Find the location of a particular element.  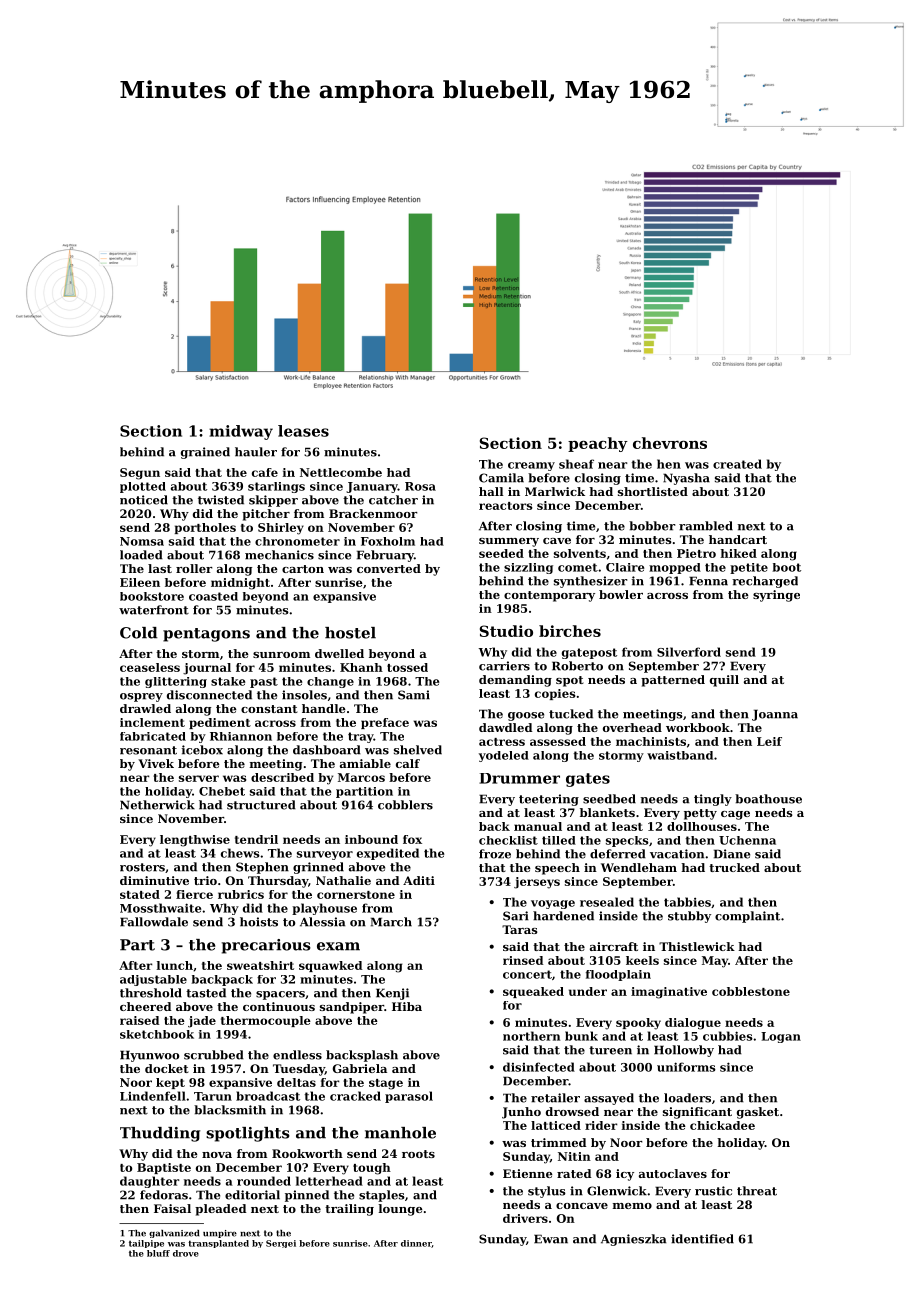

gasket is located at coordinates (758, 1113).
